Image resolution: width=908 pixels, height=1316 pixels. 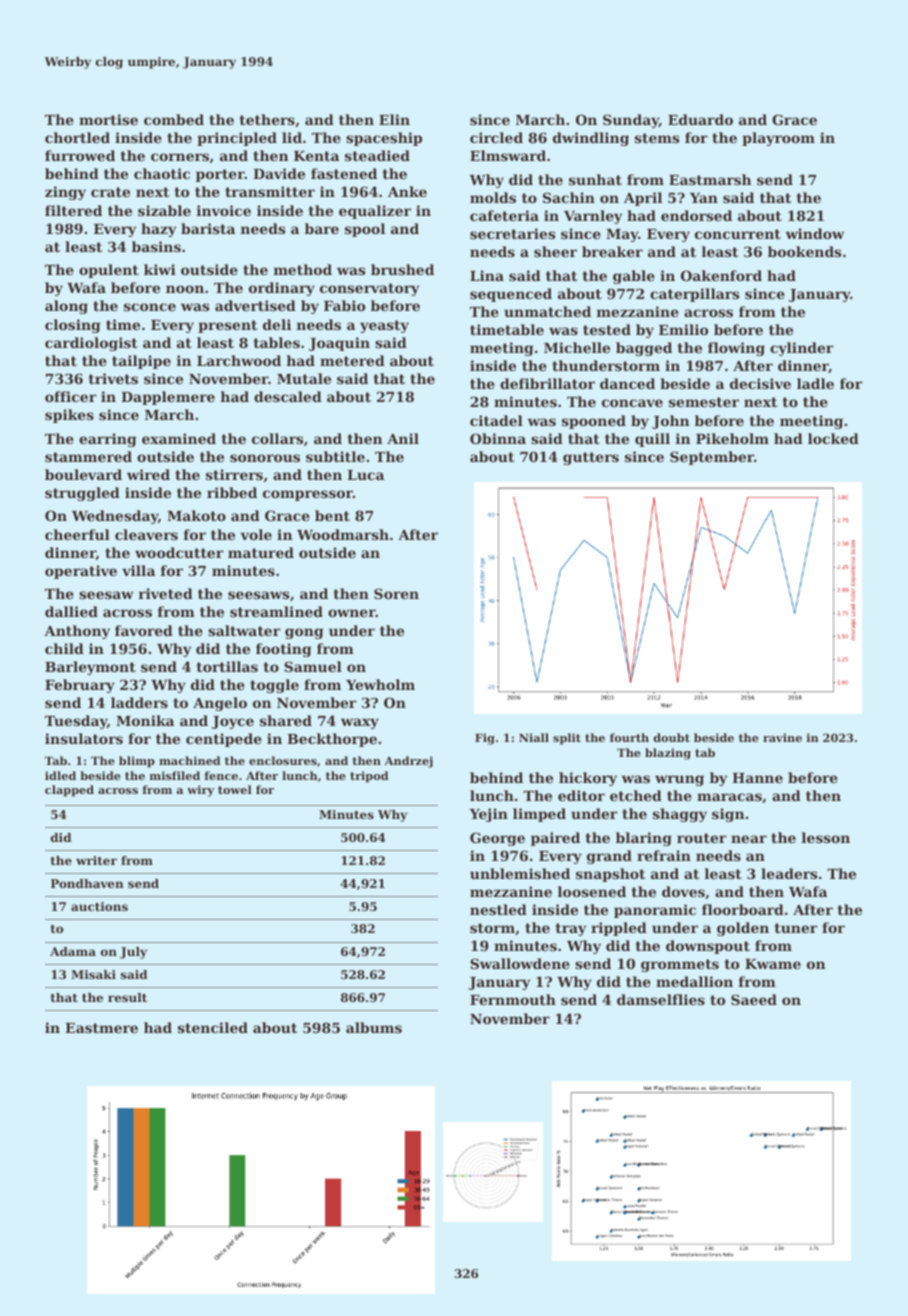 What do you see at coordinates (826, 837) in the screenshot?
I see `lesson` at bounding box center [826, 837].
